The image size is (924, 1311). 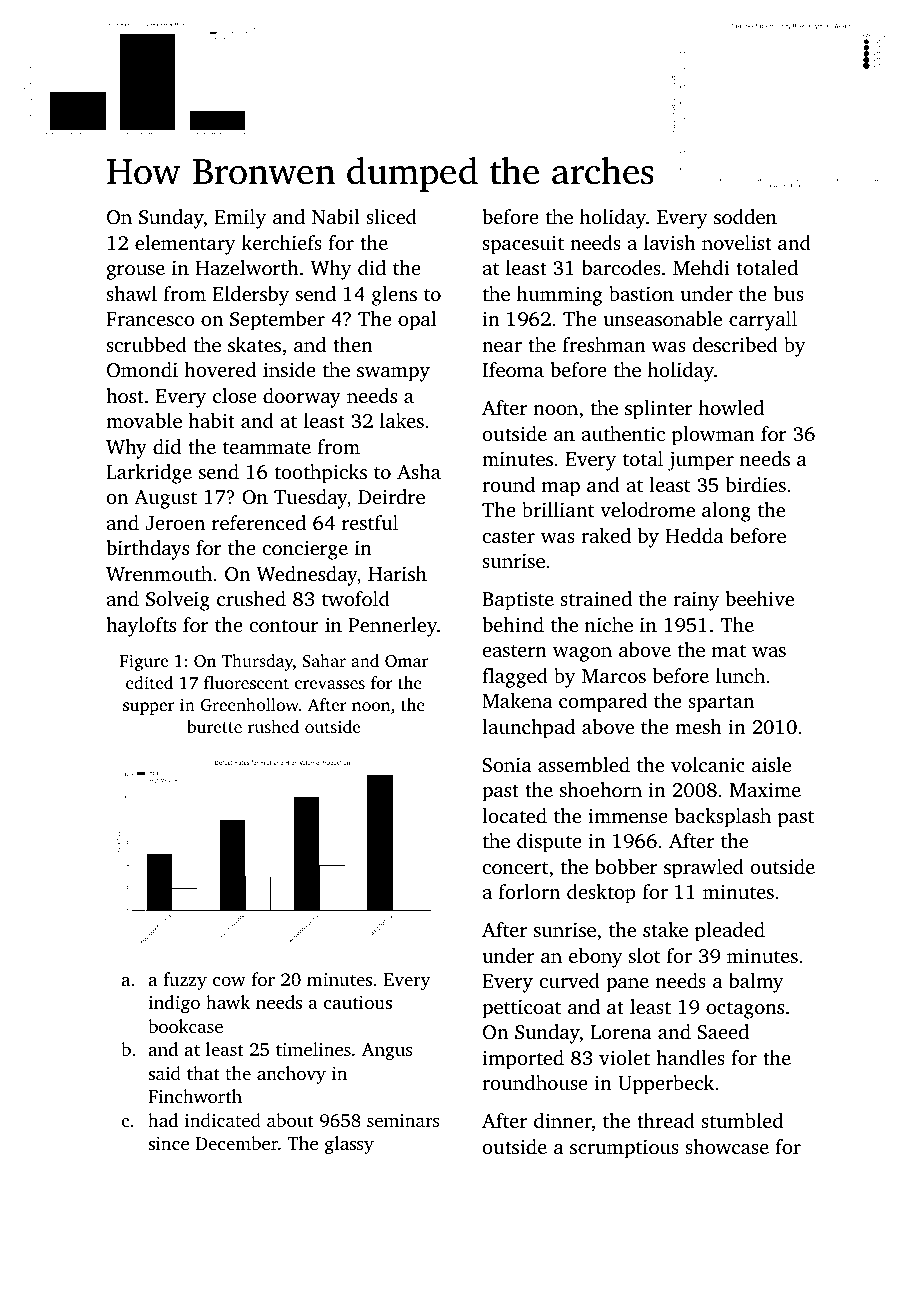 What do you see at coordinates (771, 764) in the document?
I see `aisle` at bounding box center [771, 764].
